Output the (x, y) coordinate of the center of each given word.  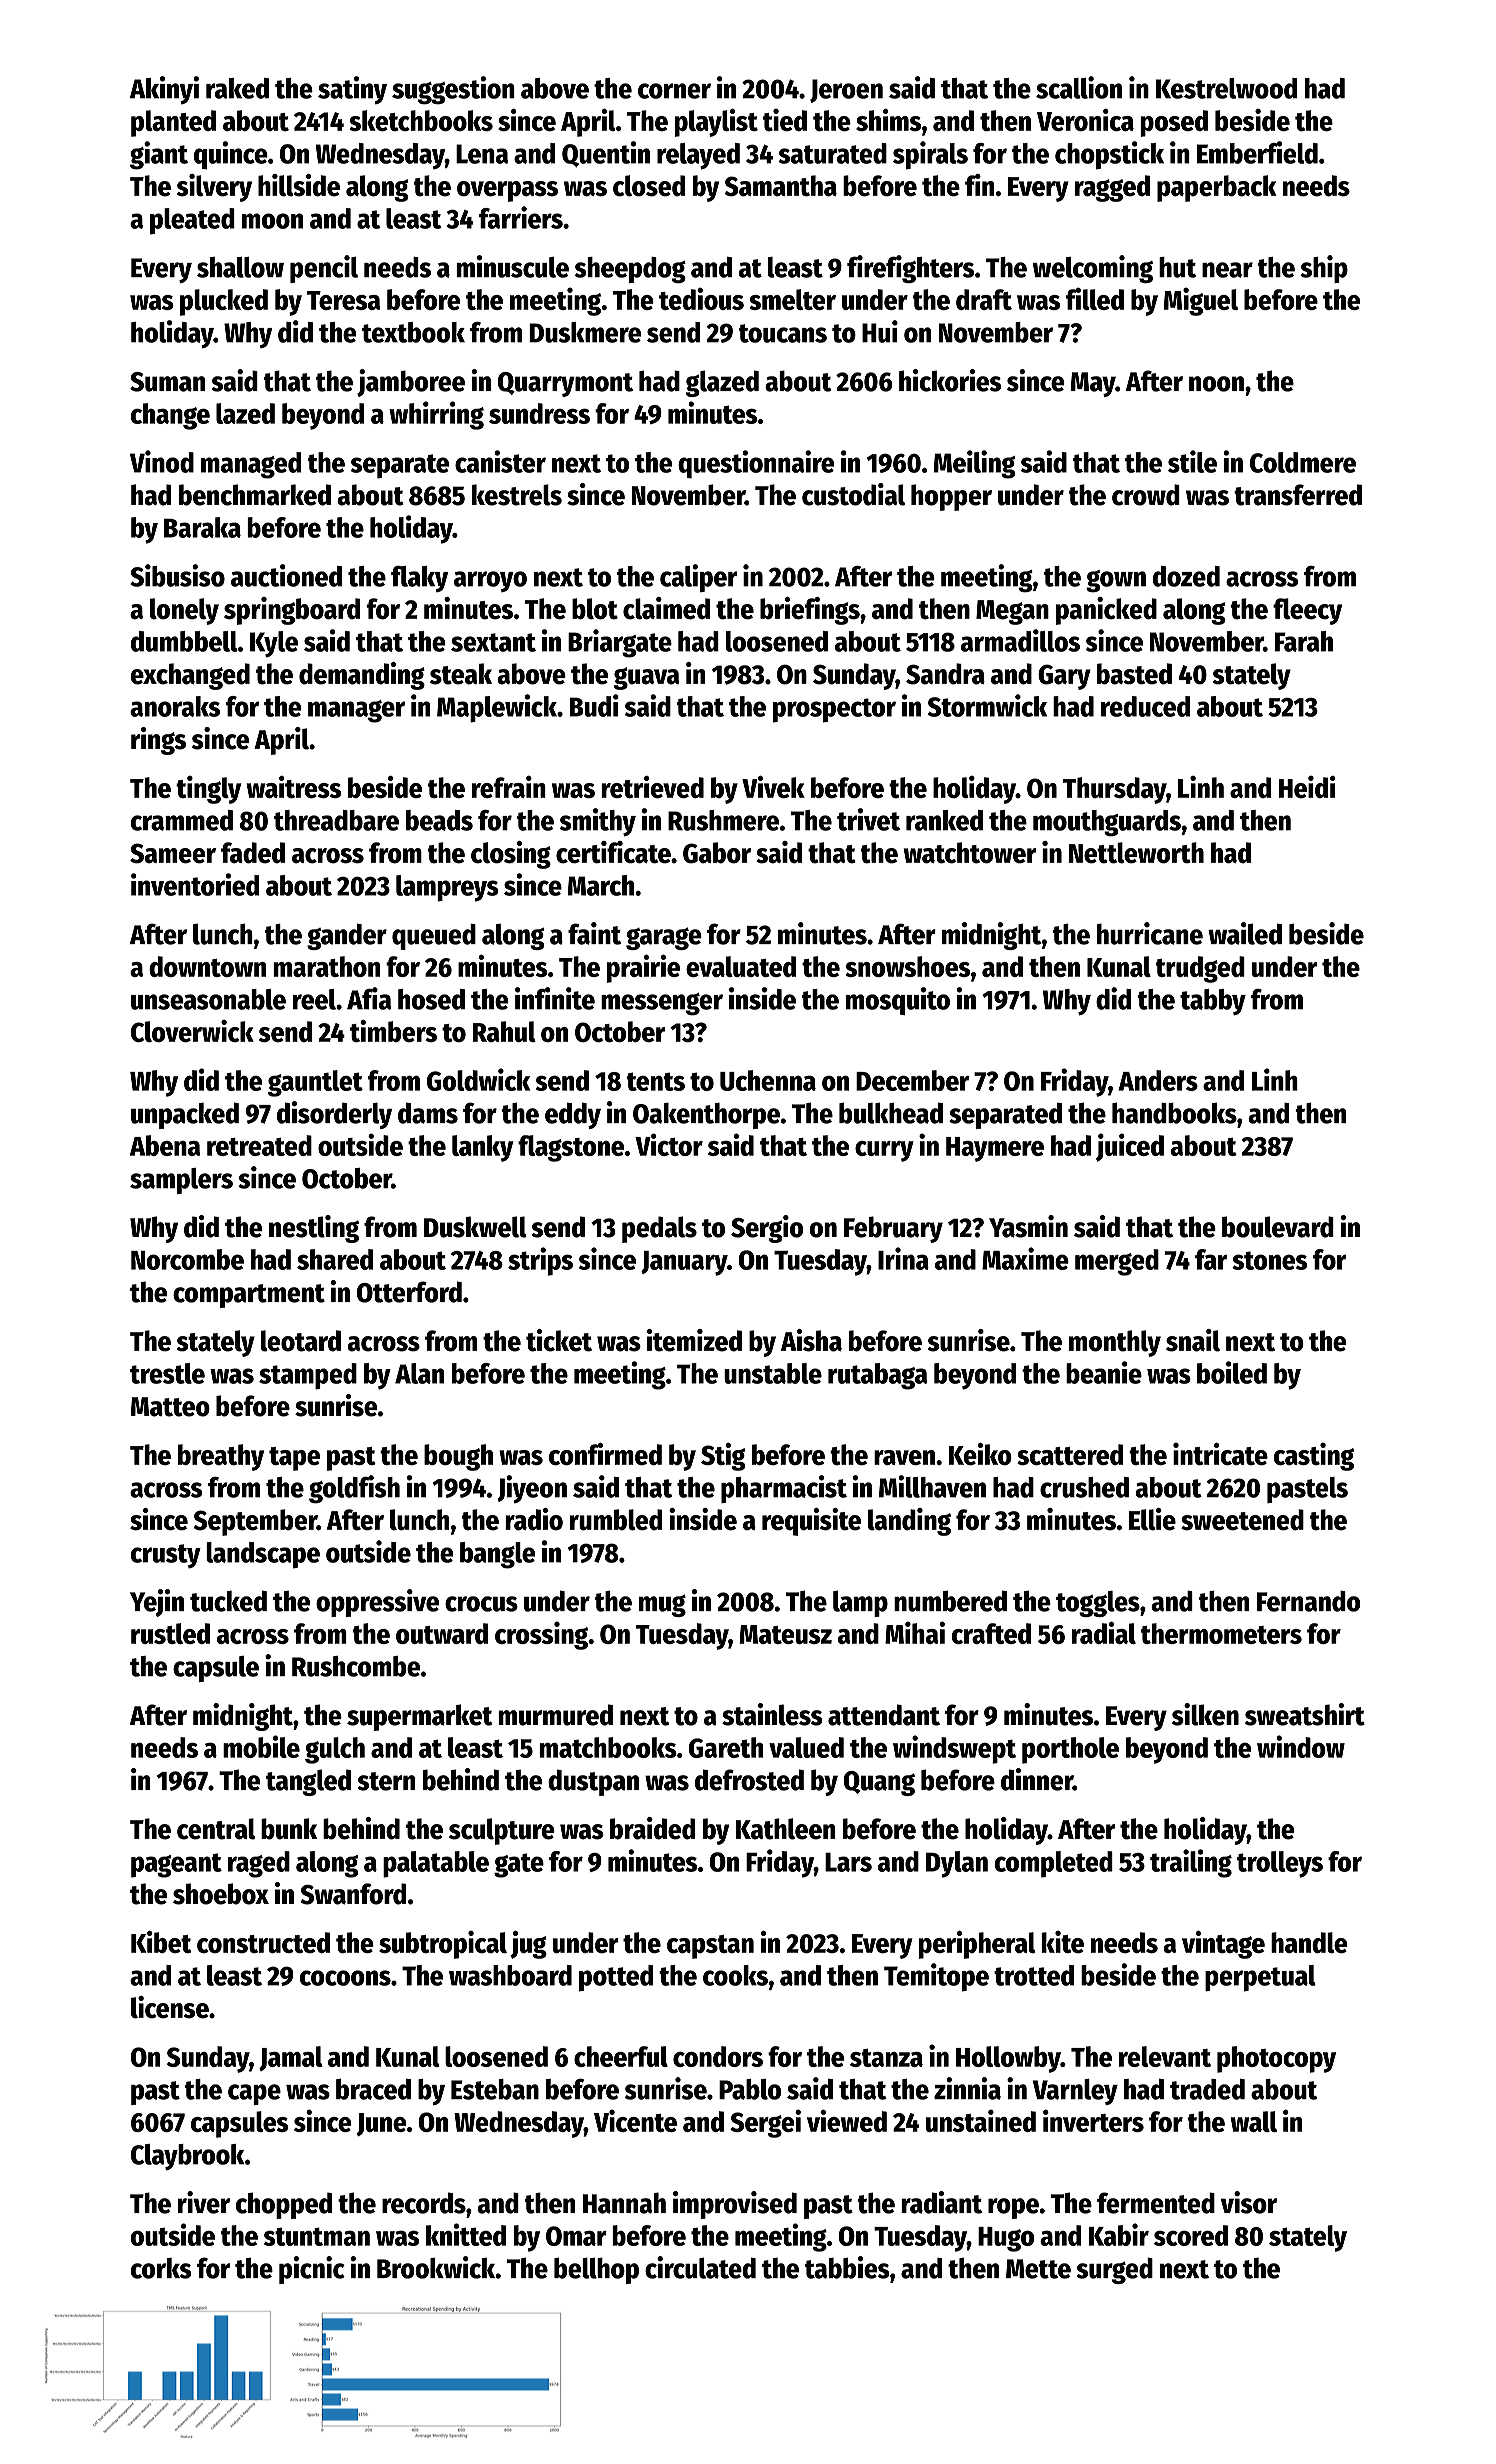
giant (159, 155)
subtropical (443, 1945)
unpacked (185, 1115)
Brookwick (436, 2267)
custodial (853, 494)
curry (884, 1151)
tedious (701, 299)
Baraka (202, 527)
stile (1192, 461)
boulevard (1278, 1227)
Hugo (1006, 2239)
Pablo (750, 2089)
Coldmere (1303, 462)
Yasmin (1028, 1226)
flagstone (571, 1148)
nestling (314, 1229)
